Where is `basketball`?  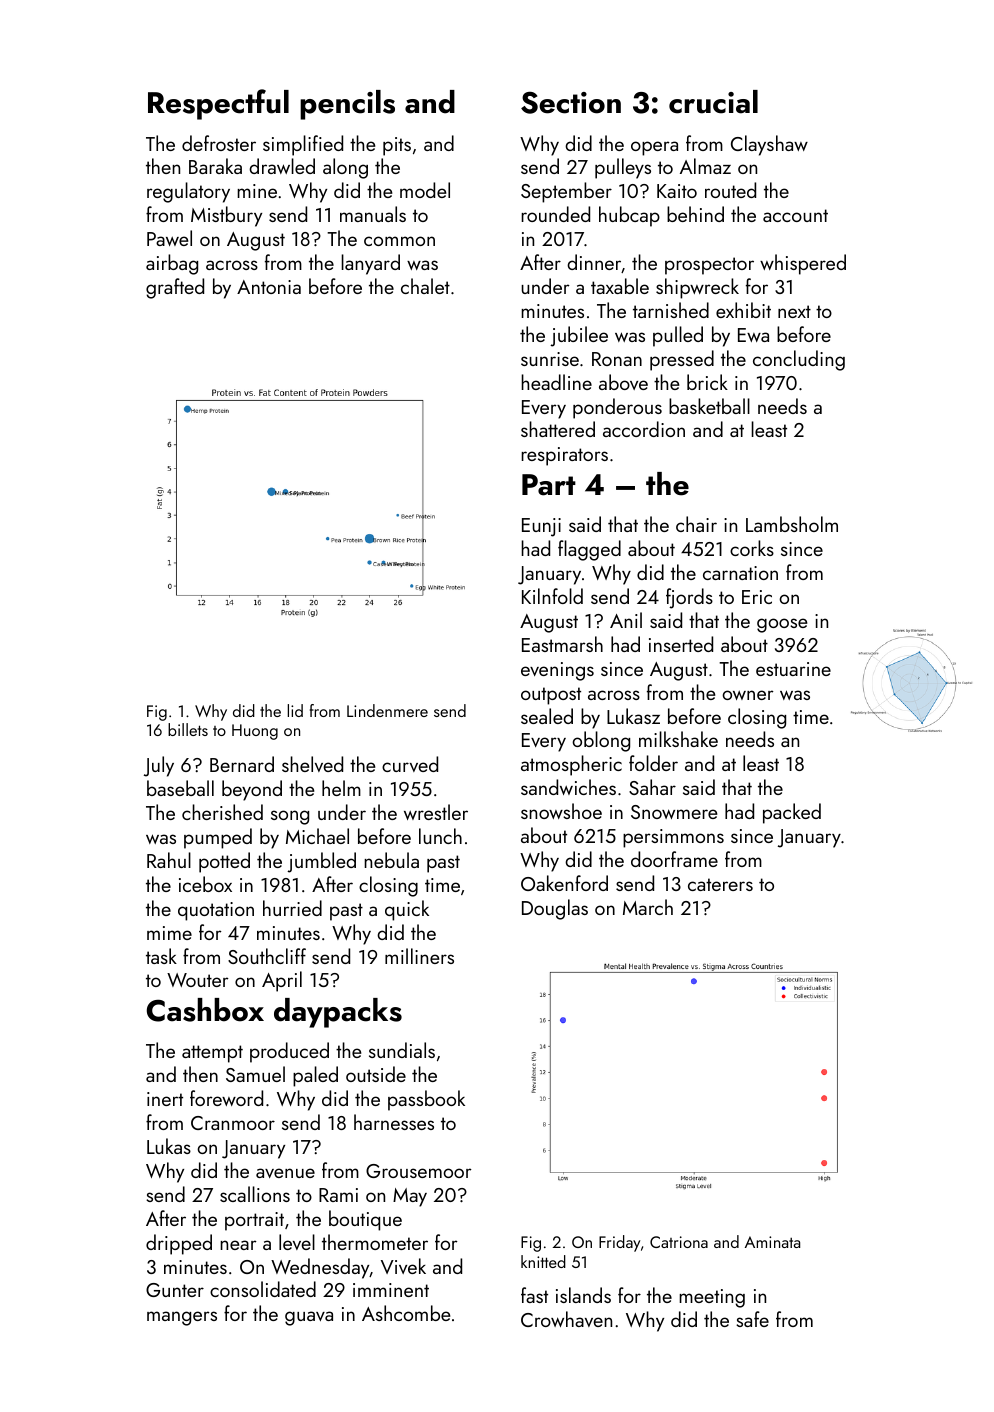
basketball is located at coordinates (709, 406).
